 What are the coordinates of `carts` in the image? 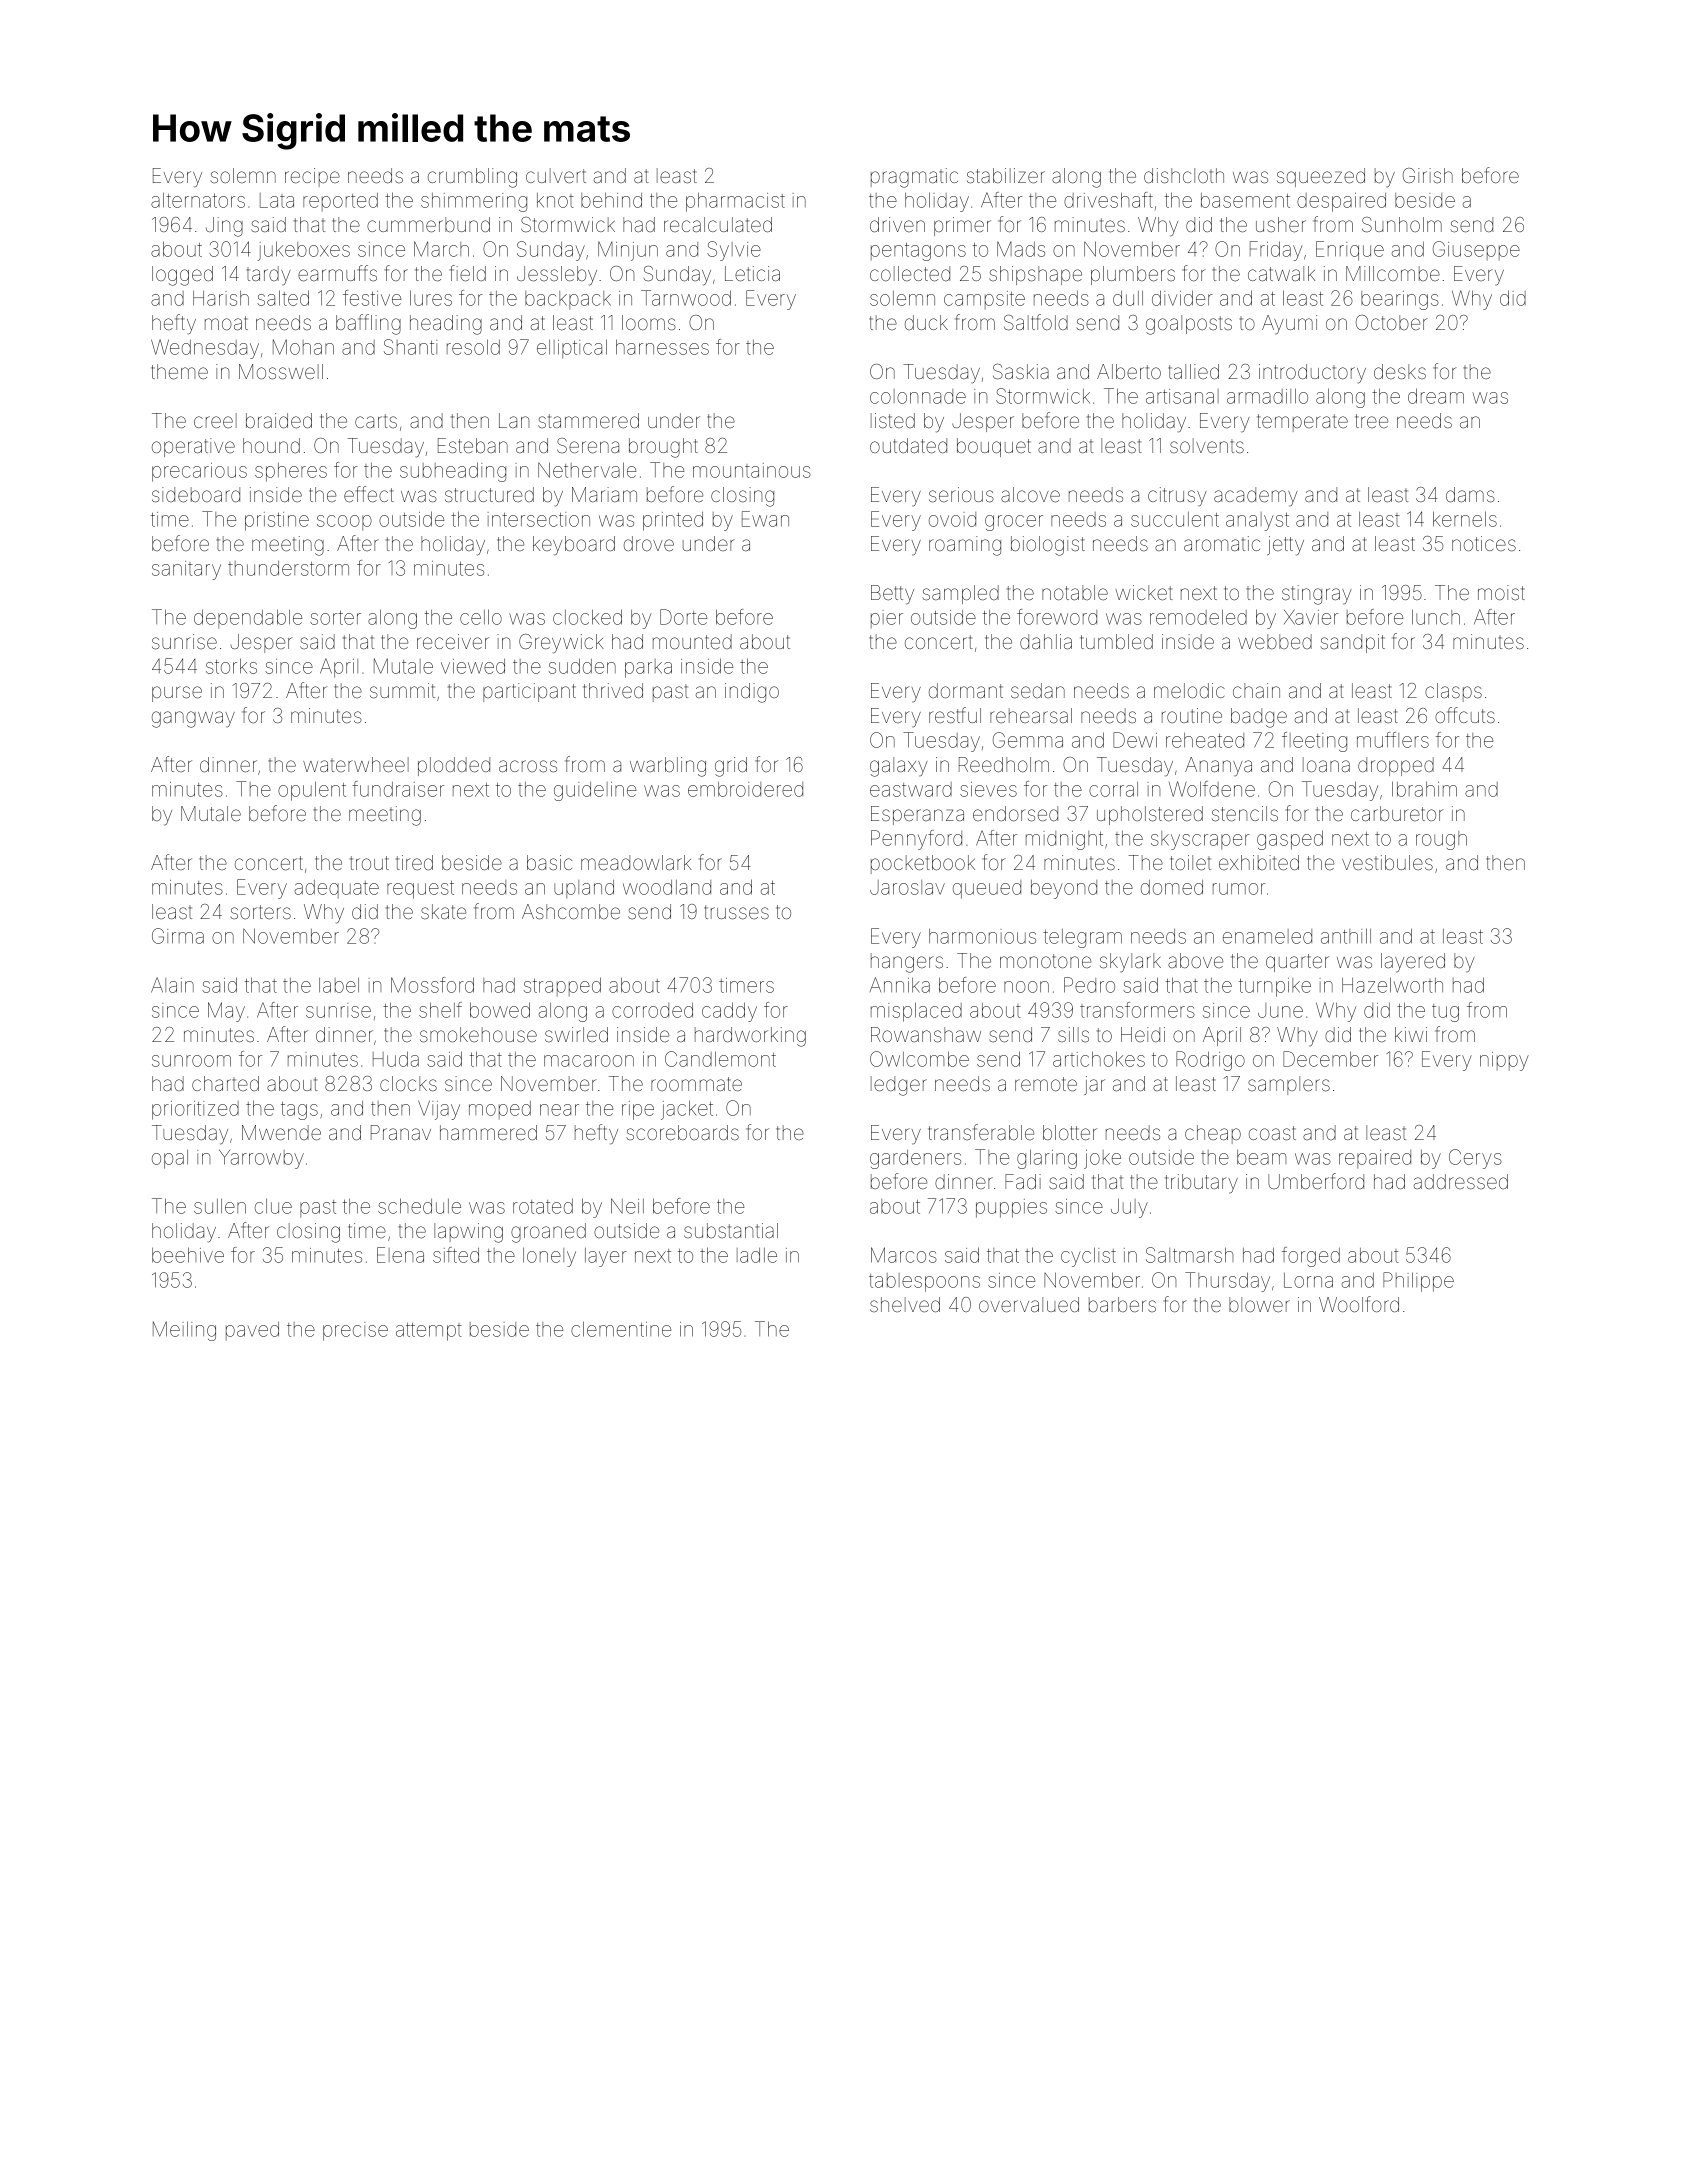 It's located at (376, 421).
